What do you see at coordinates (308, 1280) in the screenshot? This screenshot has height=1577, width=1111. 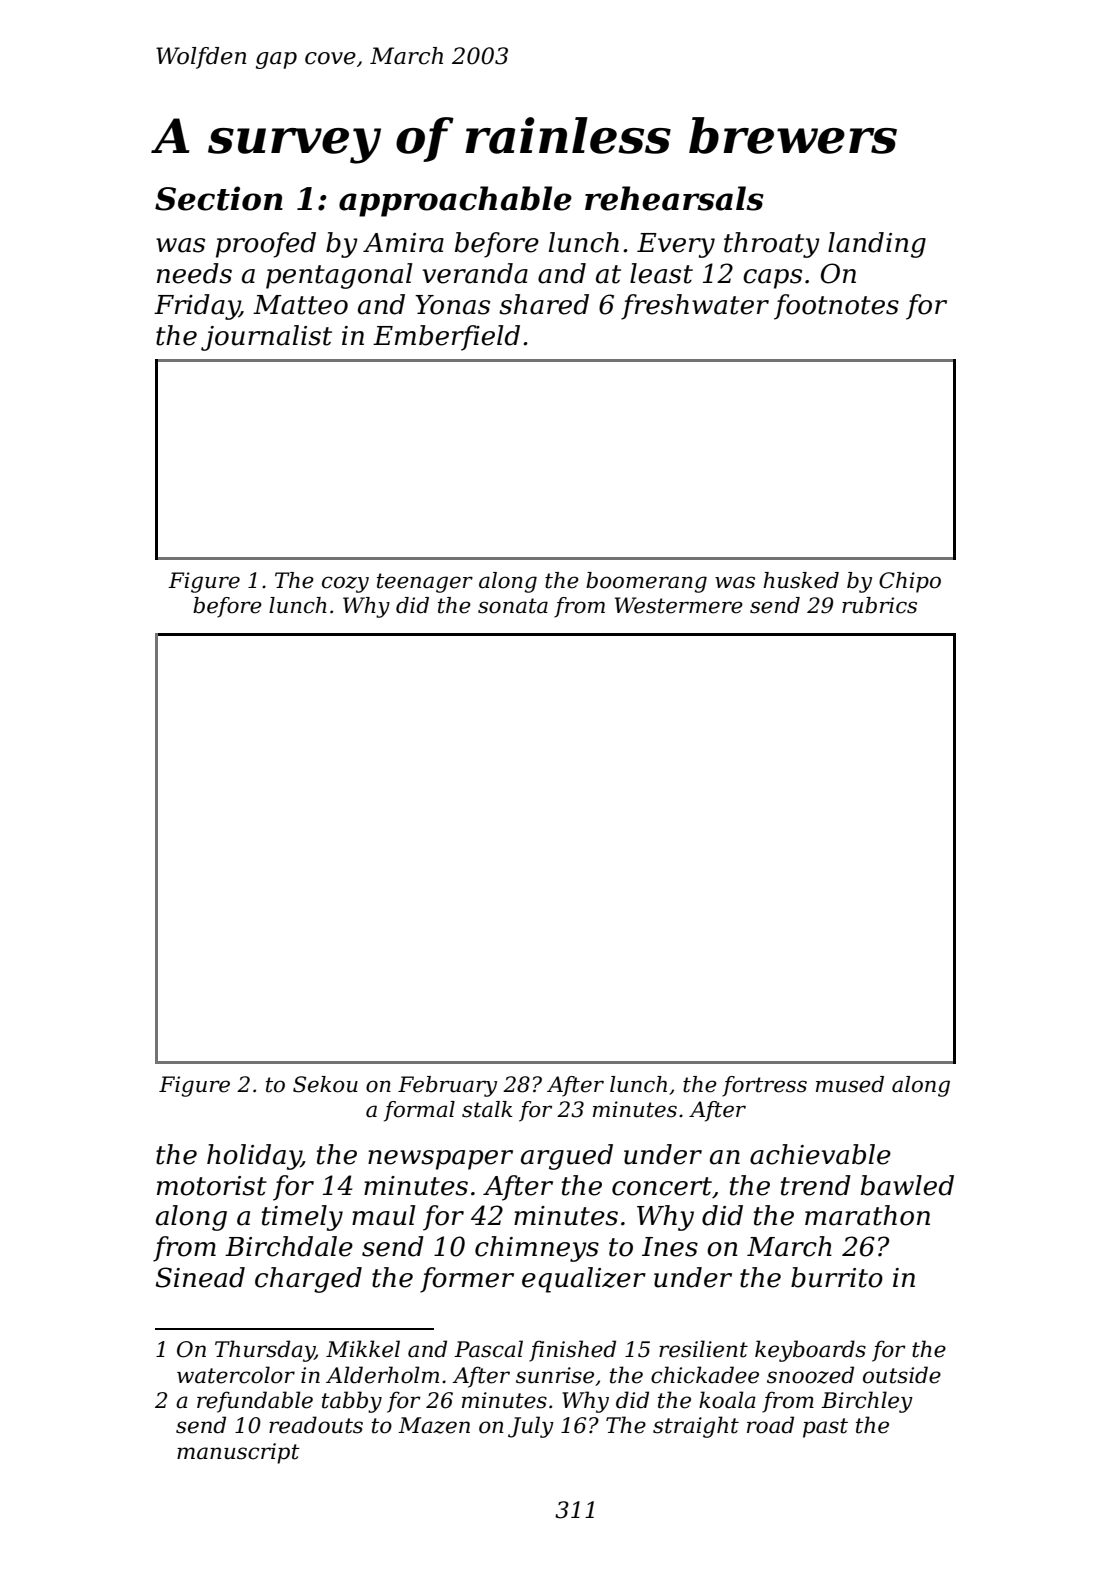 I see `charged` at bounding box center [308, 1280].
